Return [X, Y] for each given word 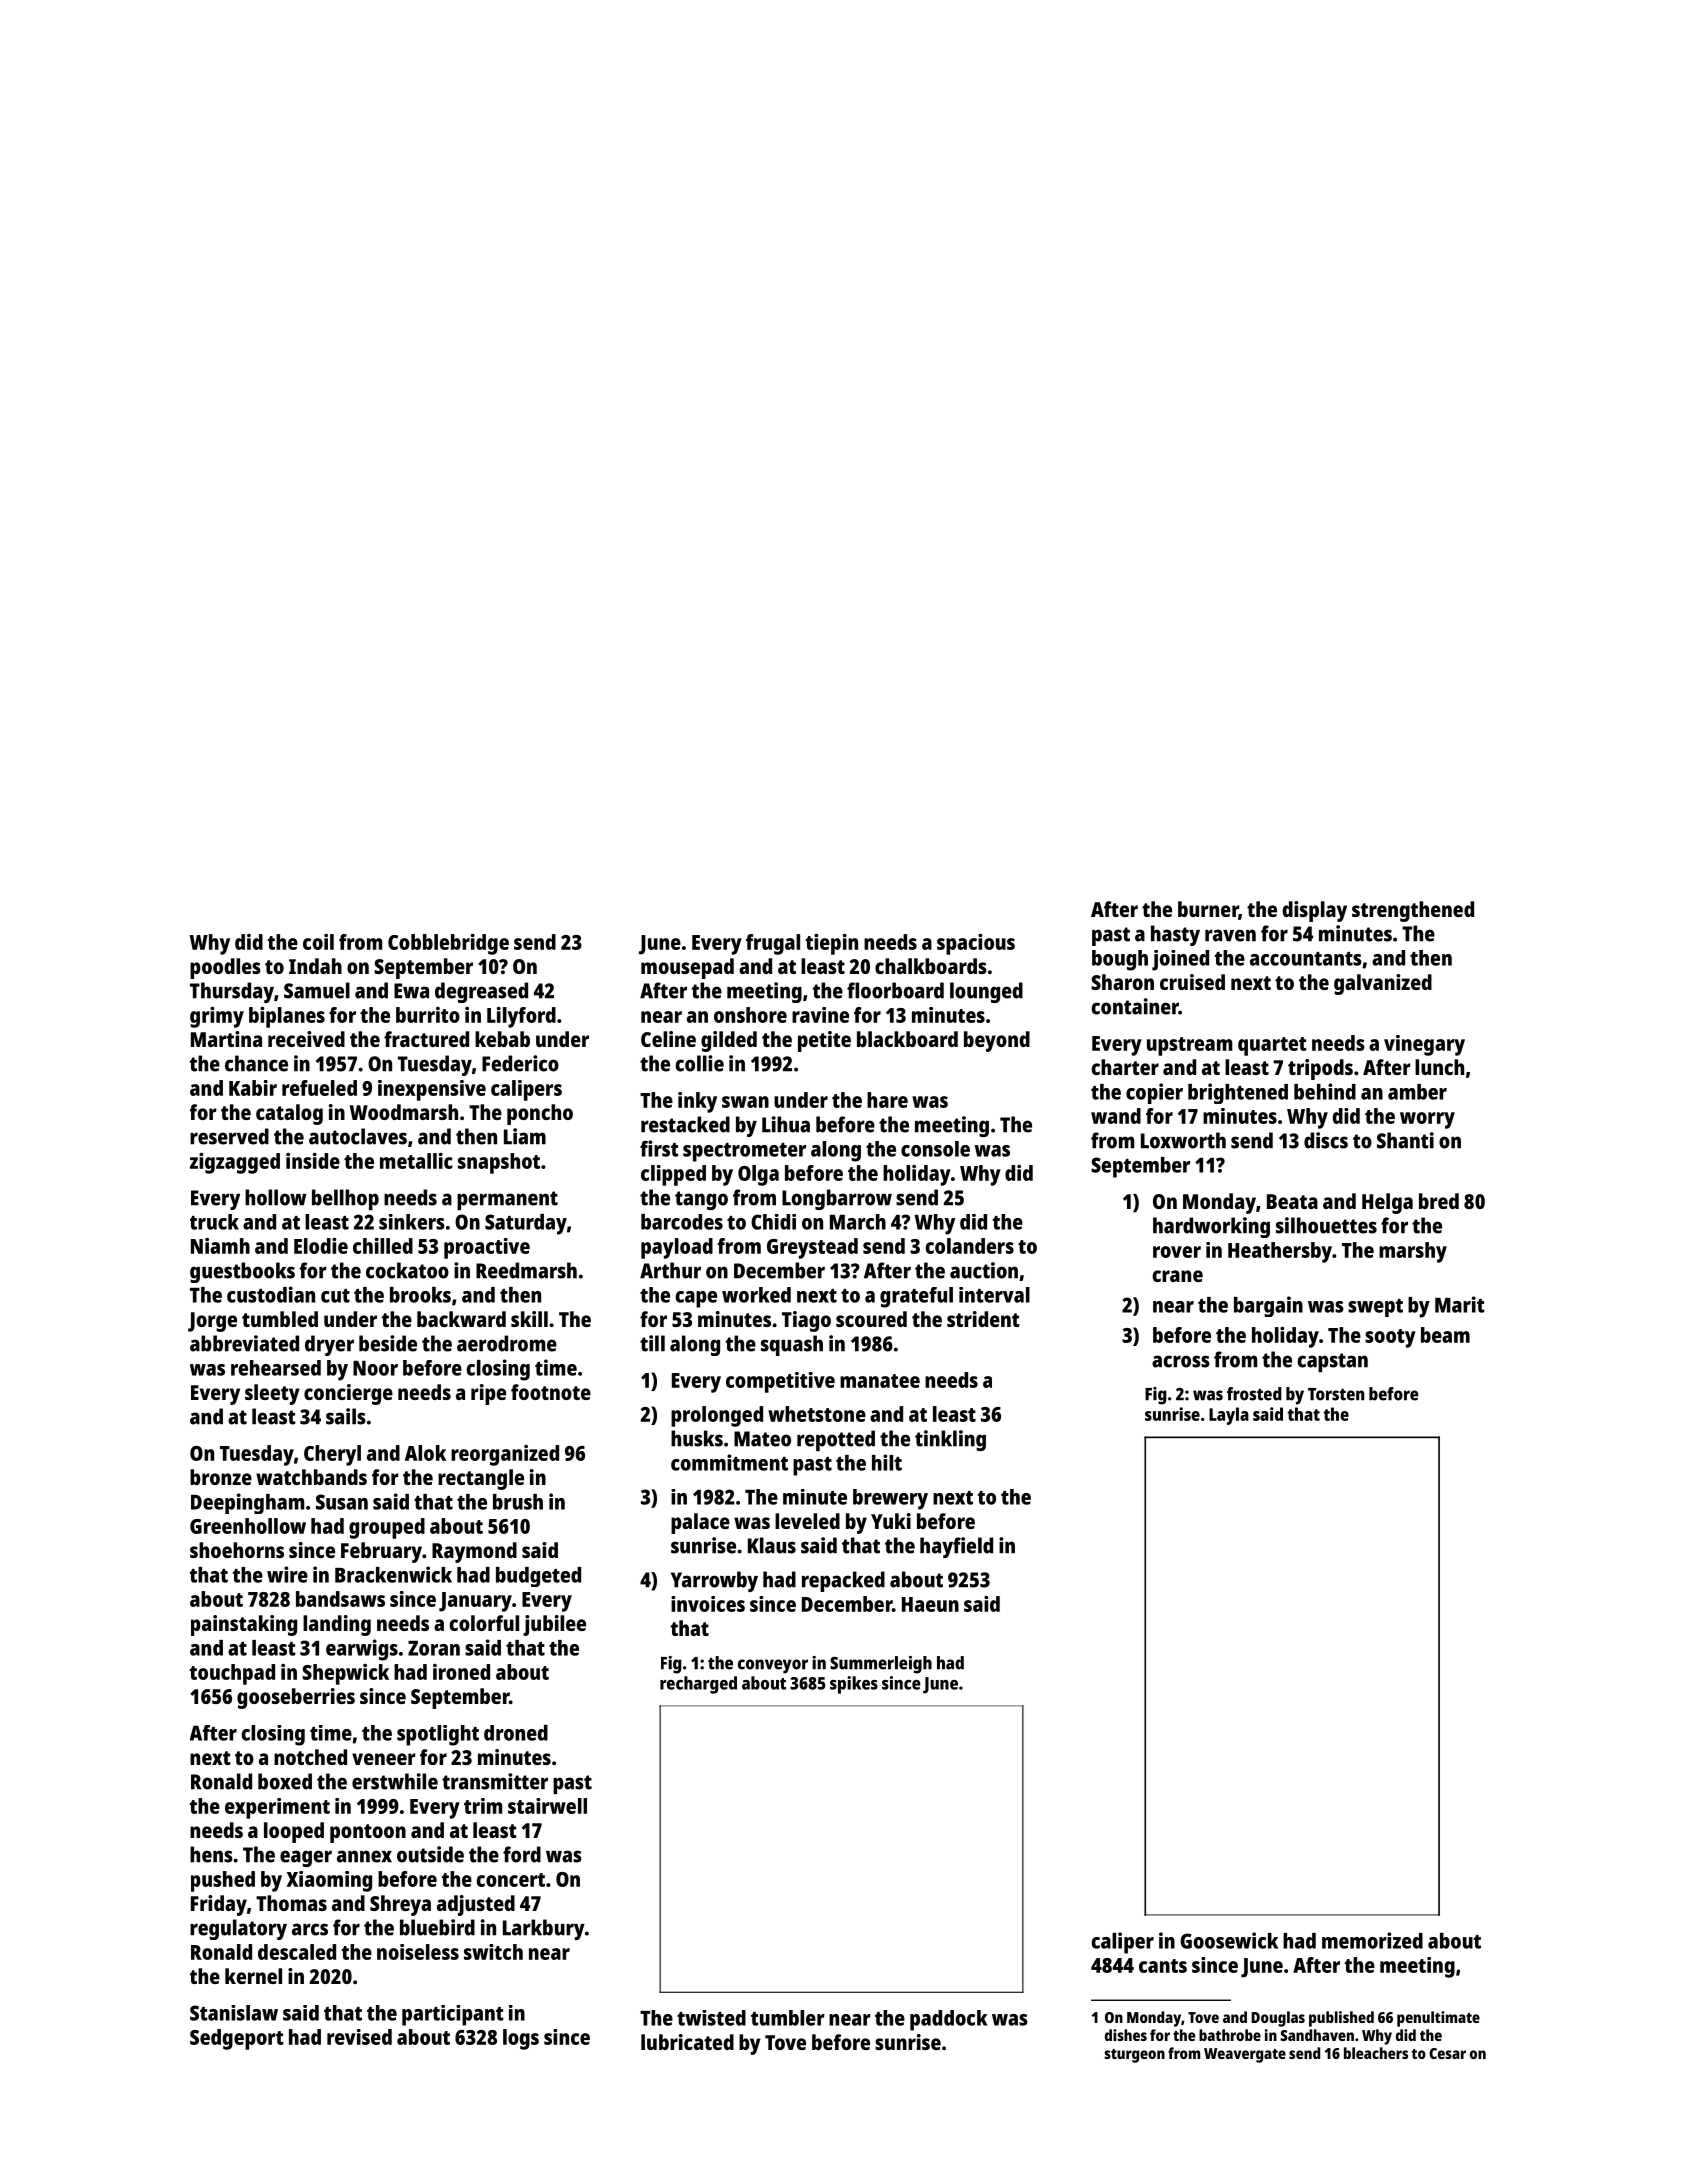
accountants [1306, 959]
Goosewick [1229, 1940]
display [1314, 911]
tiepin [832, 944]
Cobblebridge [448, 944]
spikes [854, 1685]
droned [516, 1733]
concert [510, 1880]
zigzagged [235, 1163]
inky [697, 1102]
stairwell [547, 1806]
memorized [1372, 1940]
